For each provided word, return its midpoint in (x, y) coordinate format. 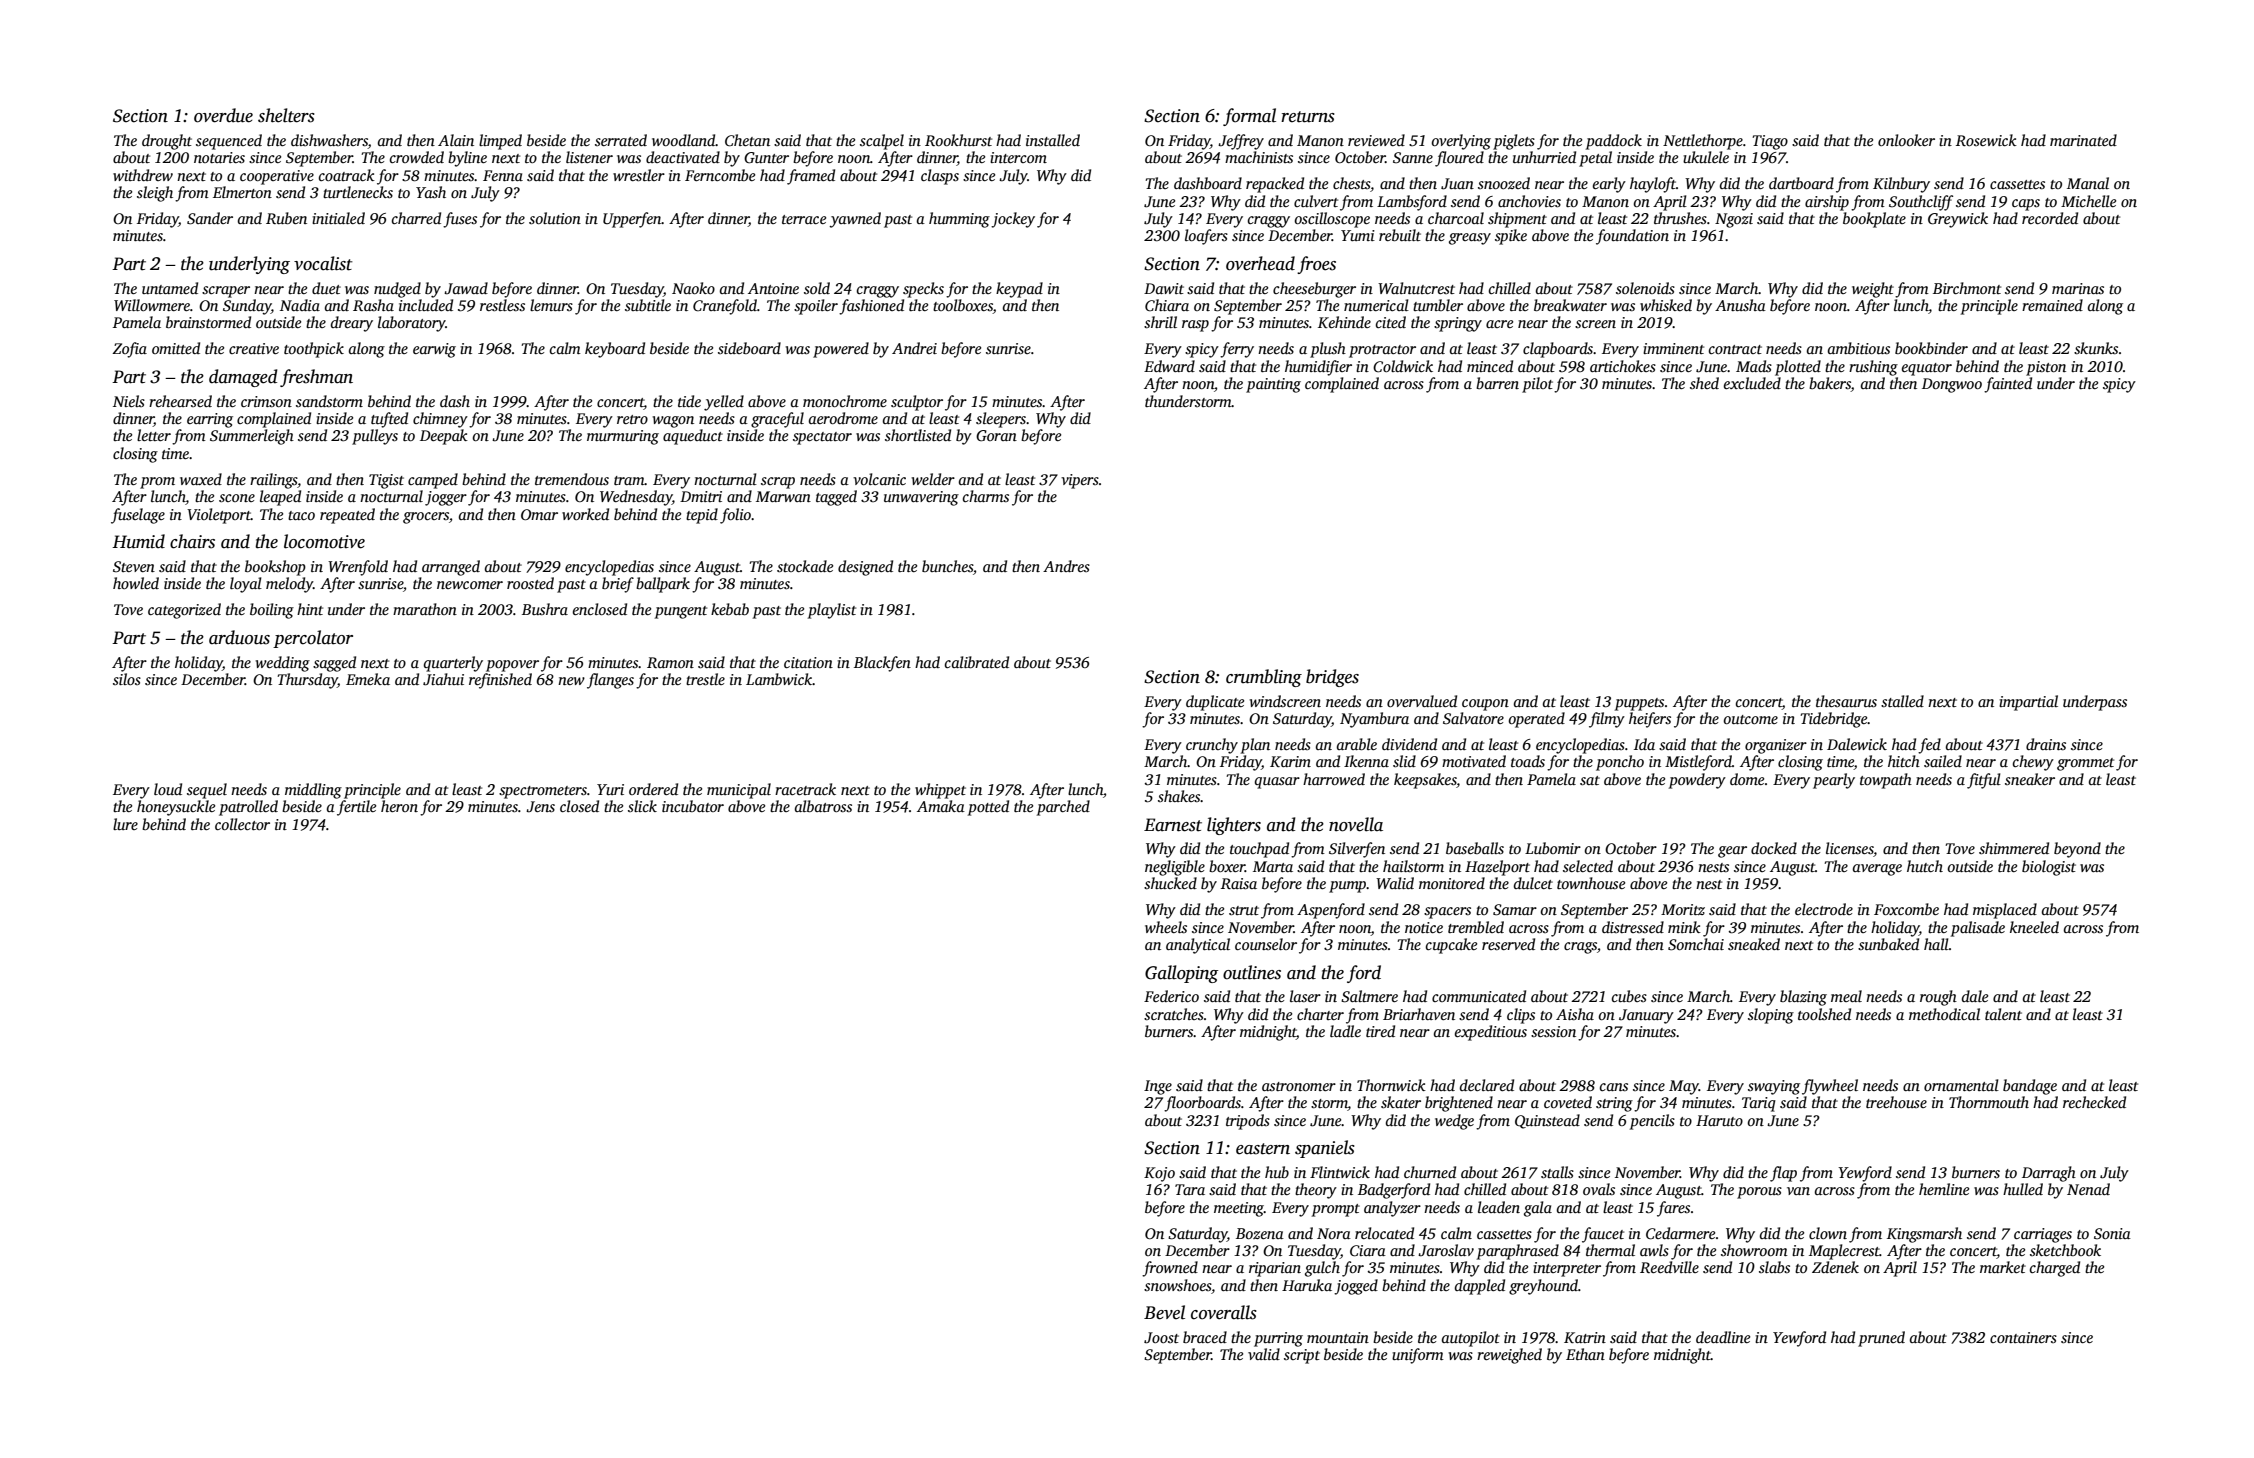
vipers (1080, 481)
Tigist (386, 481)
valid (1264, 1354)
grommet (2085, 764)
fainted (2008, 385)
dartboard (1801, 183)
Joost (1161, 1338)
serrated (621, 140)
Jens (540, 807)
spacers (1447, 913)
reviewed (1376, 140)
